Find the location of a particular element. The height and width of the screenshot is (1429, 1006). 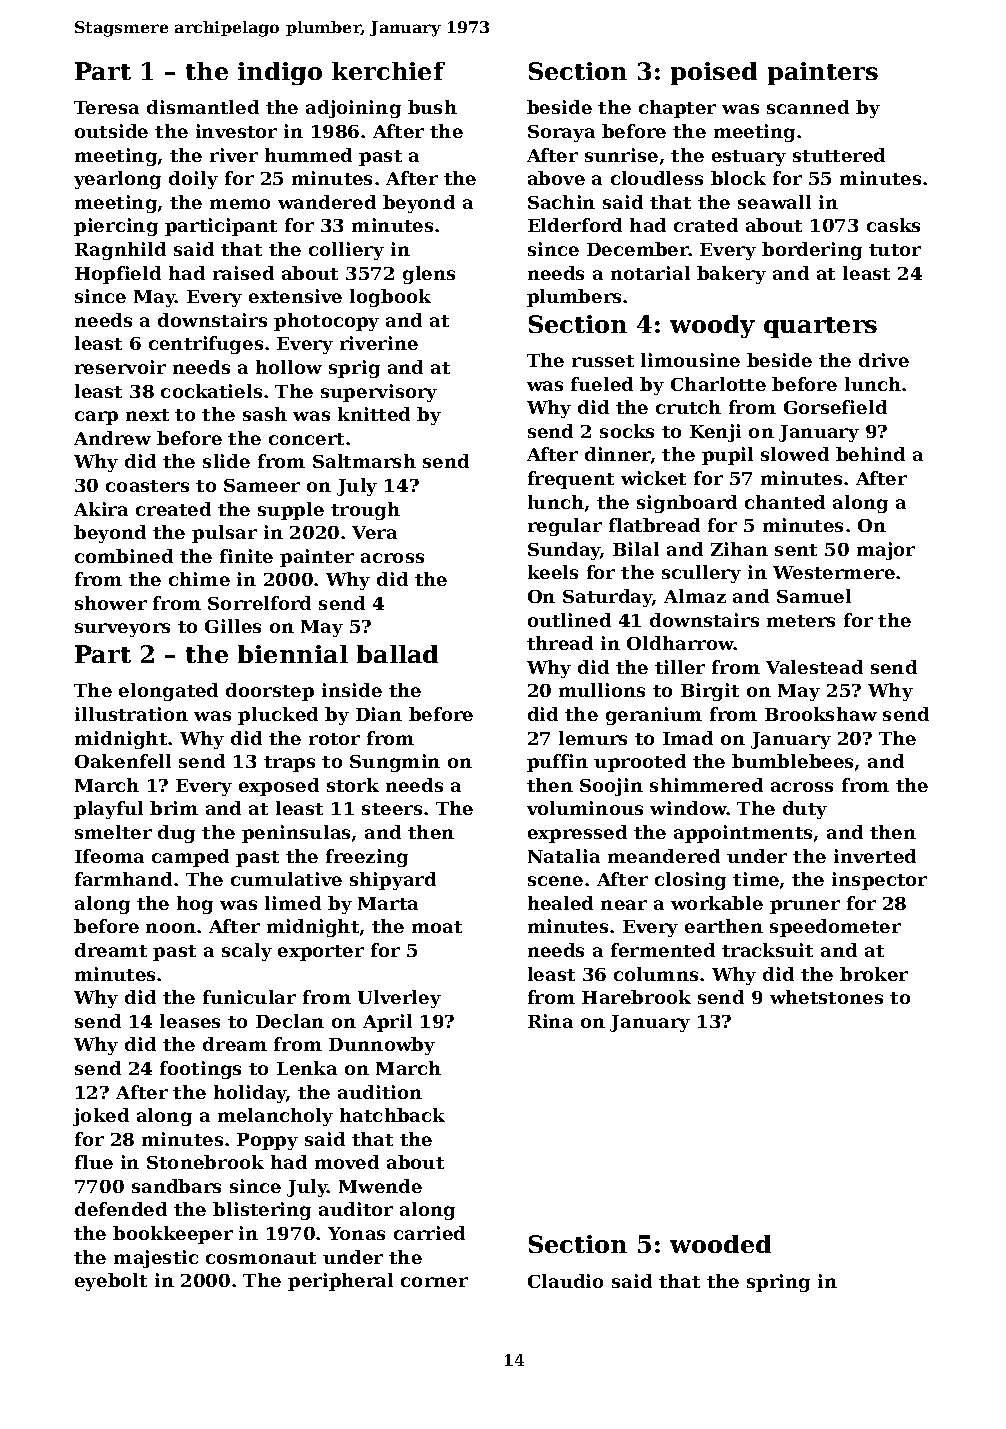

hatchback is located at coordinates (392, 1115).
